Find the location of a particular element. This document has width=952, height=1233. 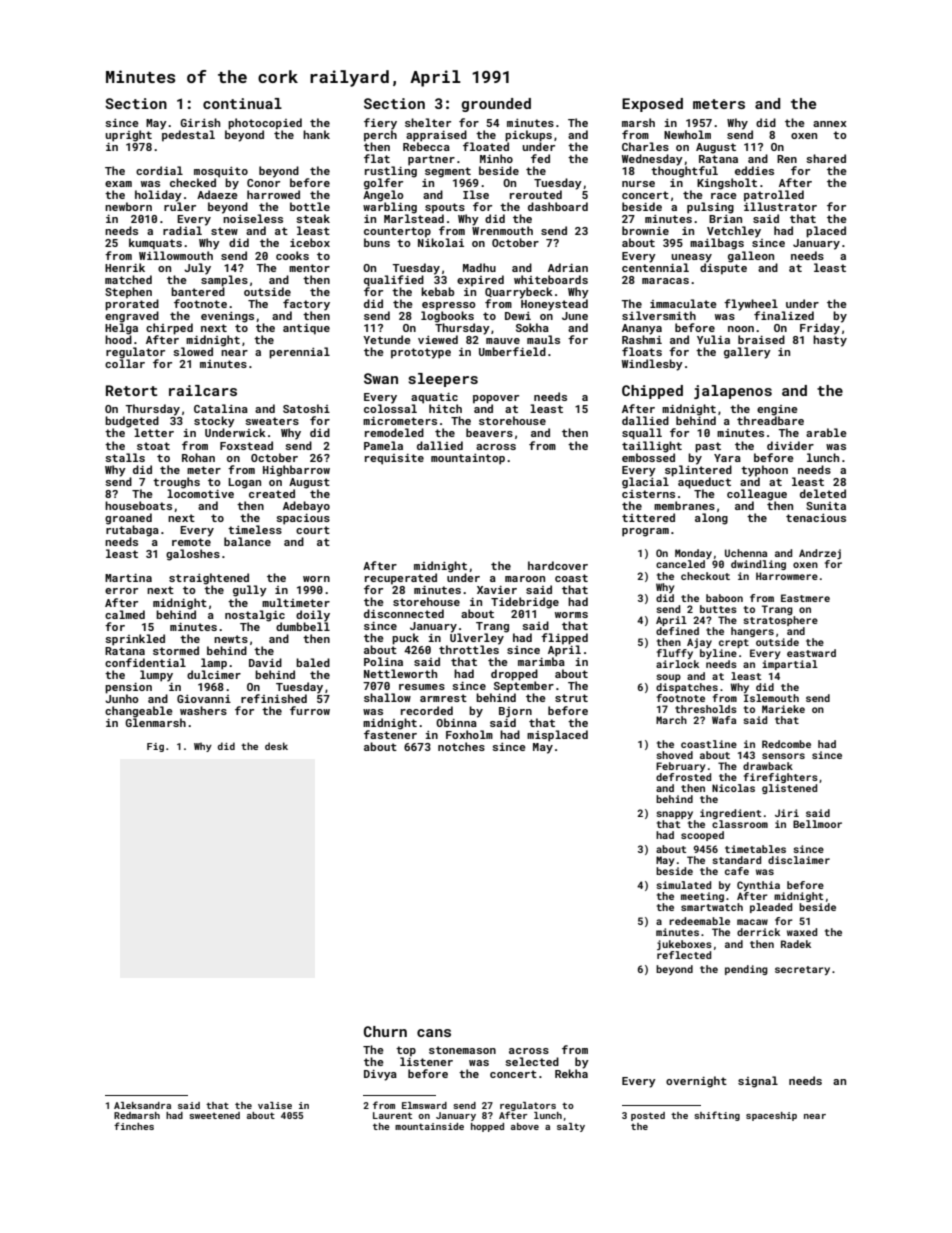

hank is located at coordinates (316, 134).
